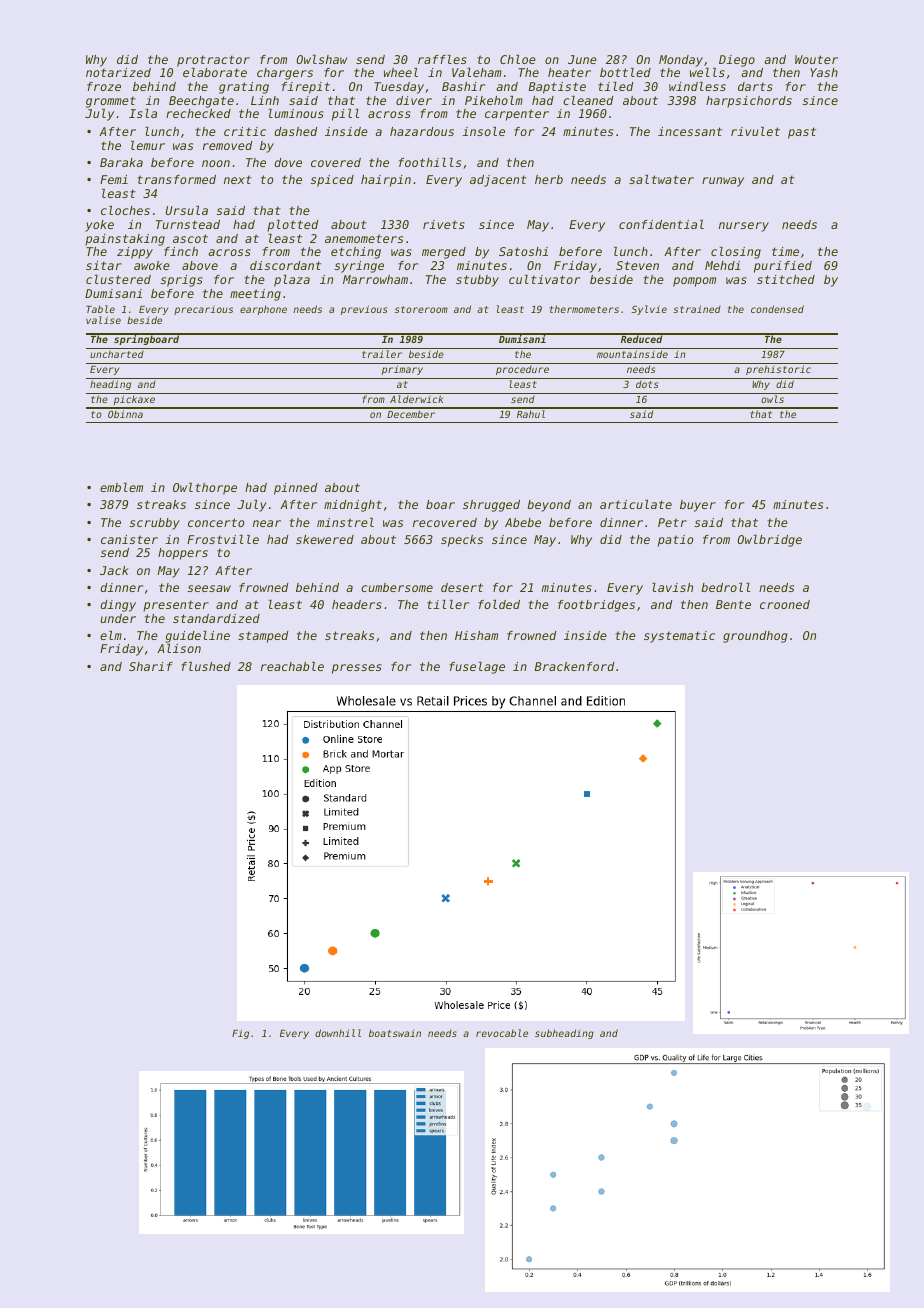 The width and height of the image is (924, 1308). Describe the element at coordinates (203, 310) in the image. I see `precarious` at that location.
